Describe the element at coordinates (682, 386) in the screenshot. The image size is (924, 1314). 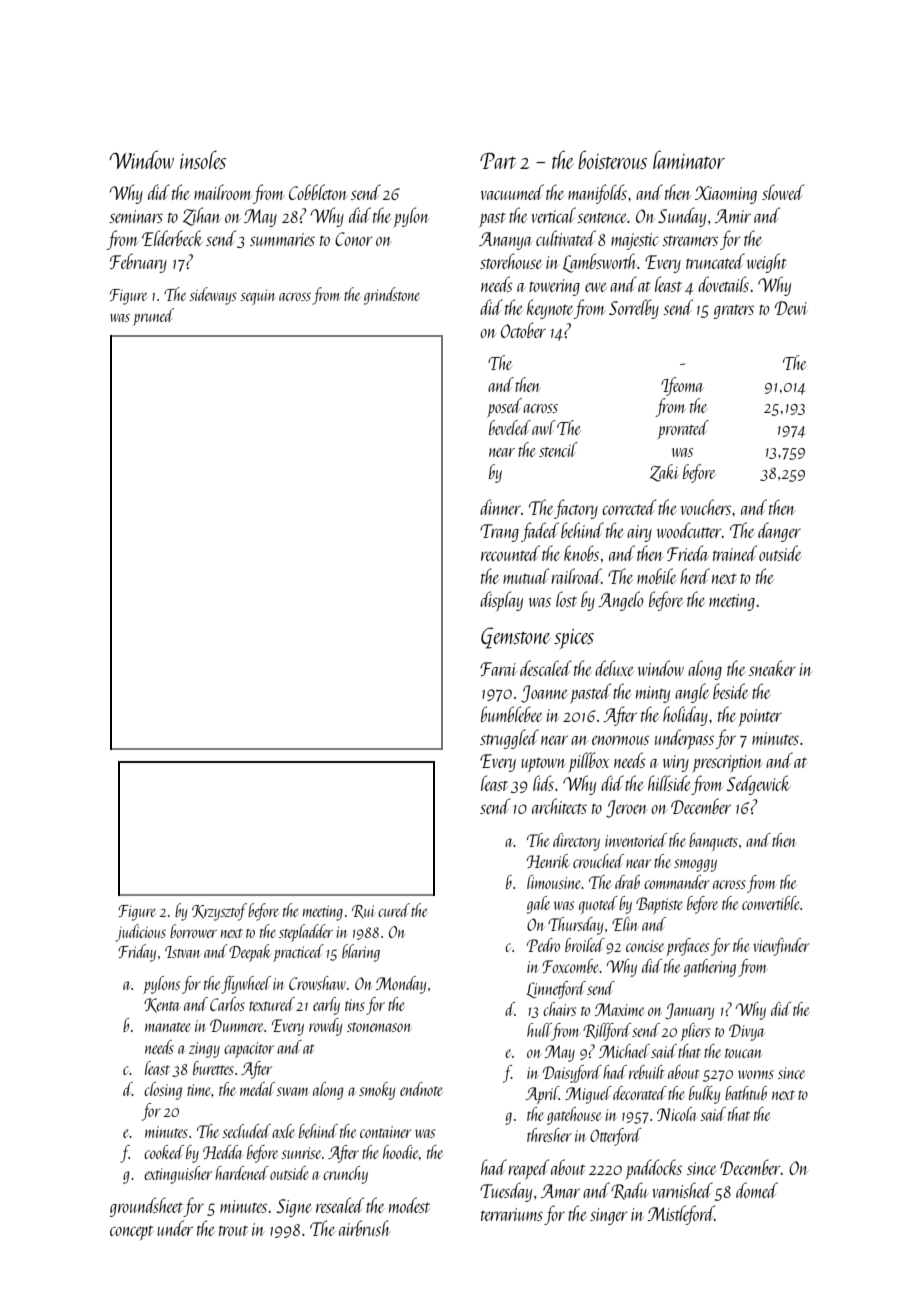
I see `Ifeoma` at that location.
